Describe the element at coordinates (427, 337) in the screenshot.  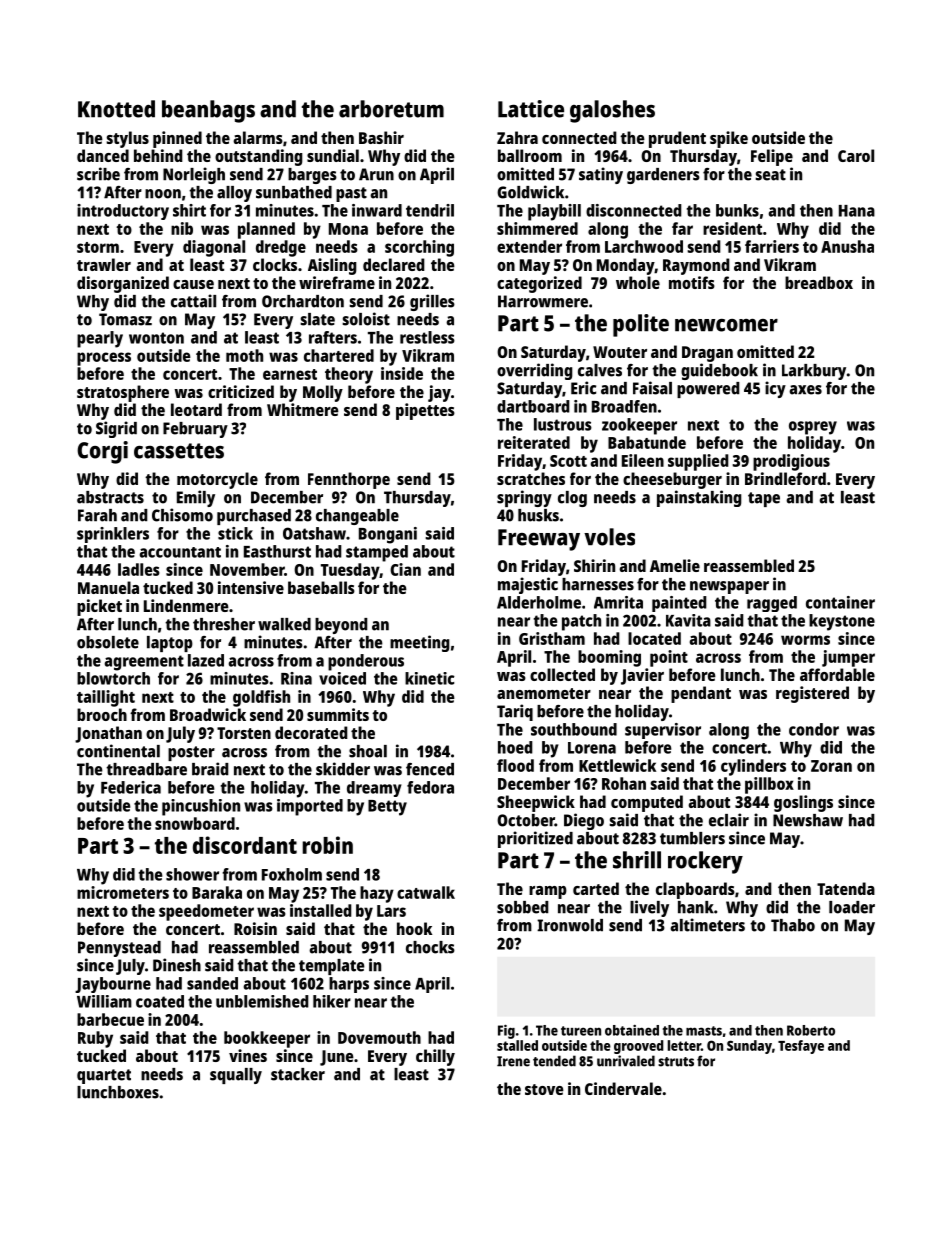
I see `restless` at that location.
